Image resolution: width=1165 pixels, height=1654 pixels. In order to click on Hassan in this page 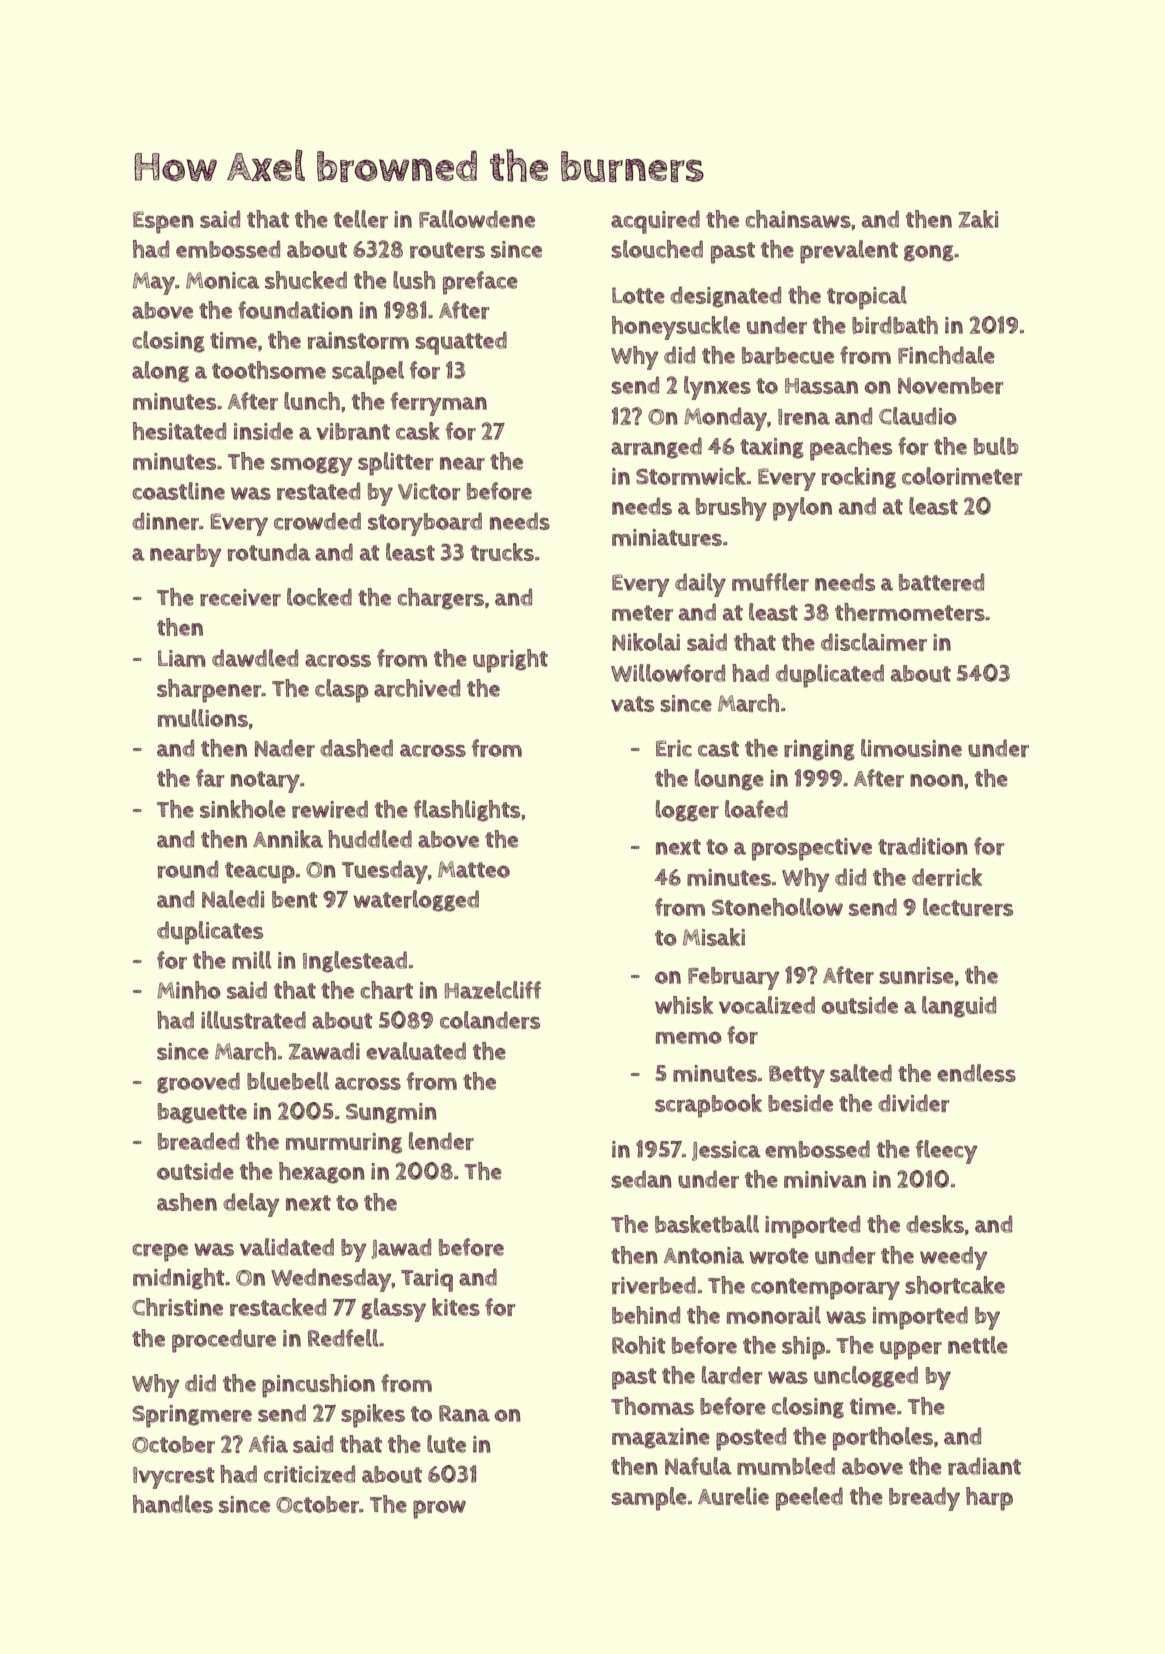, I will do `click(821, 386)`.
